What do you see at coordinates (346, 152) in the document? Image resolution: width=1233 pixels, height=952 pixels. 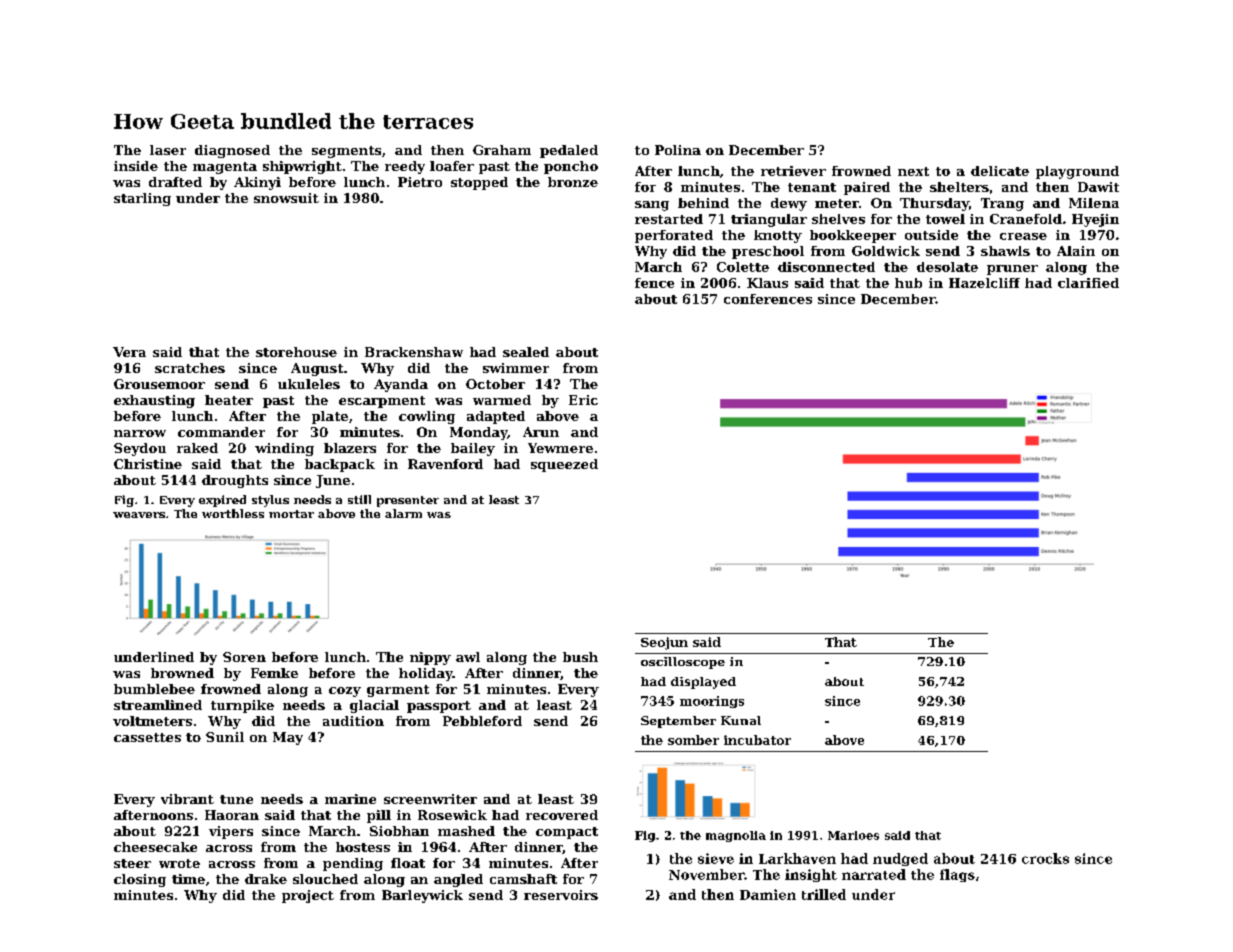 I see `segments` at bounding box center [346, 152].
